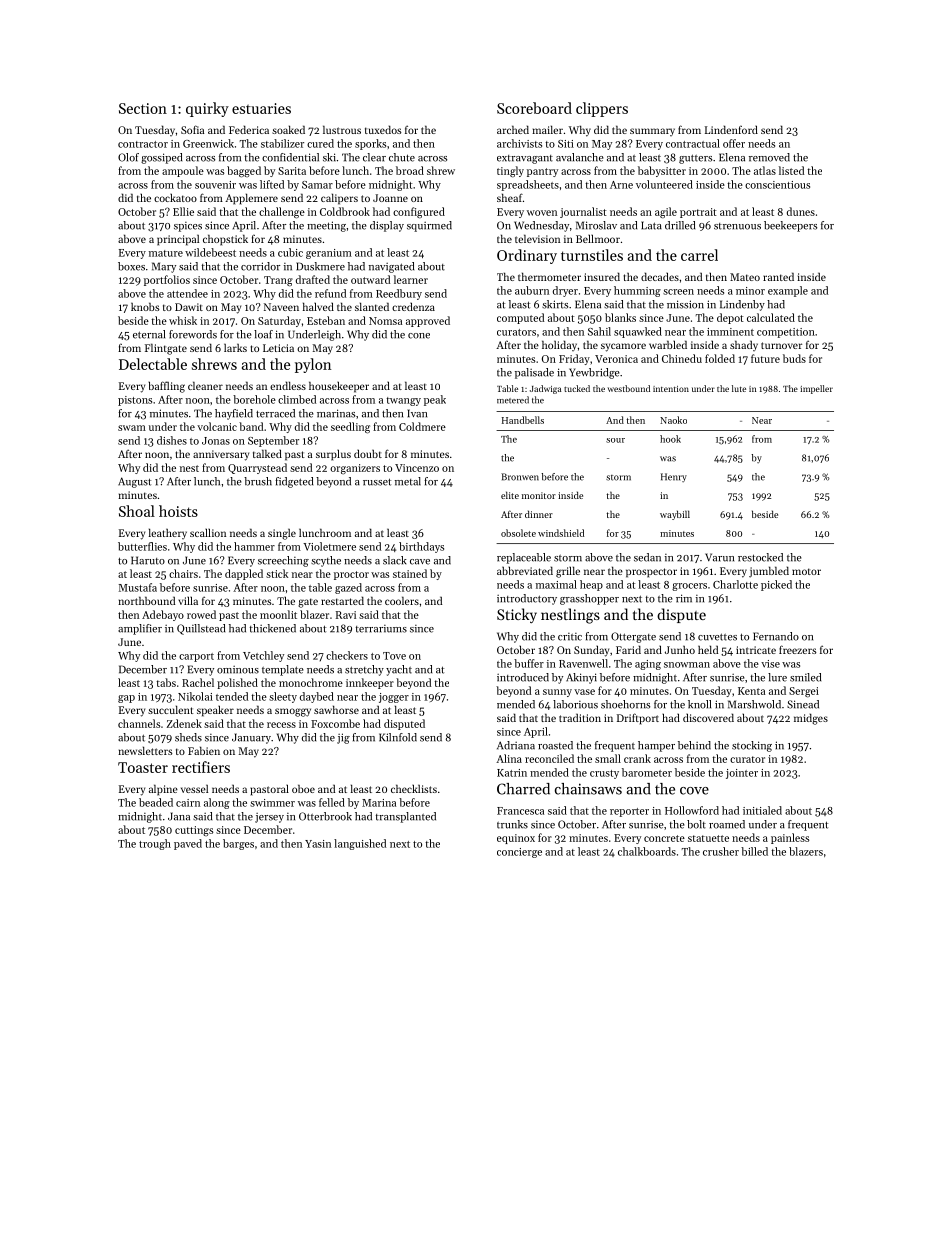  I want to click on recess, so click(281, 725).
